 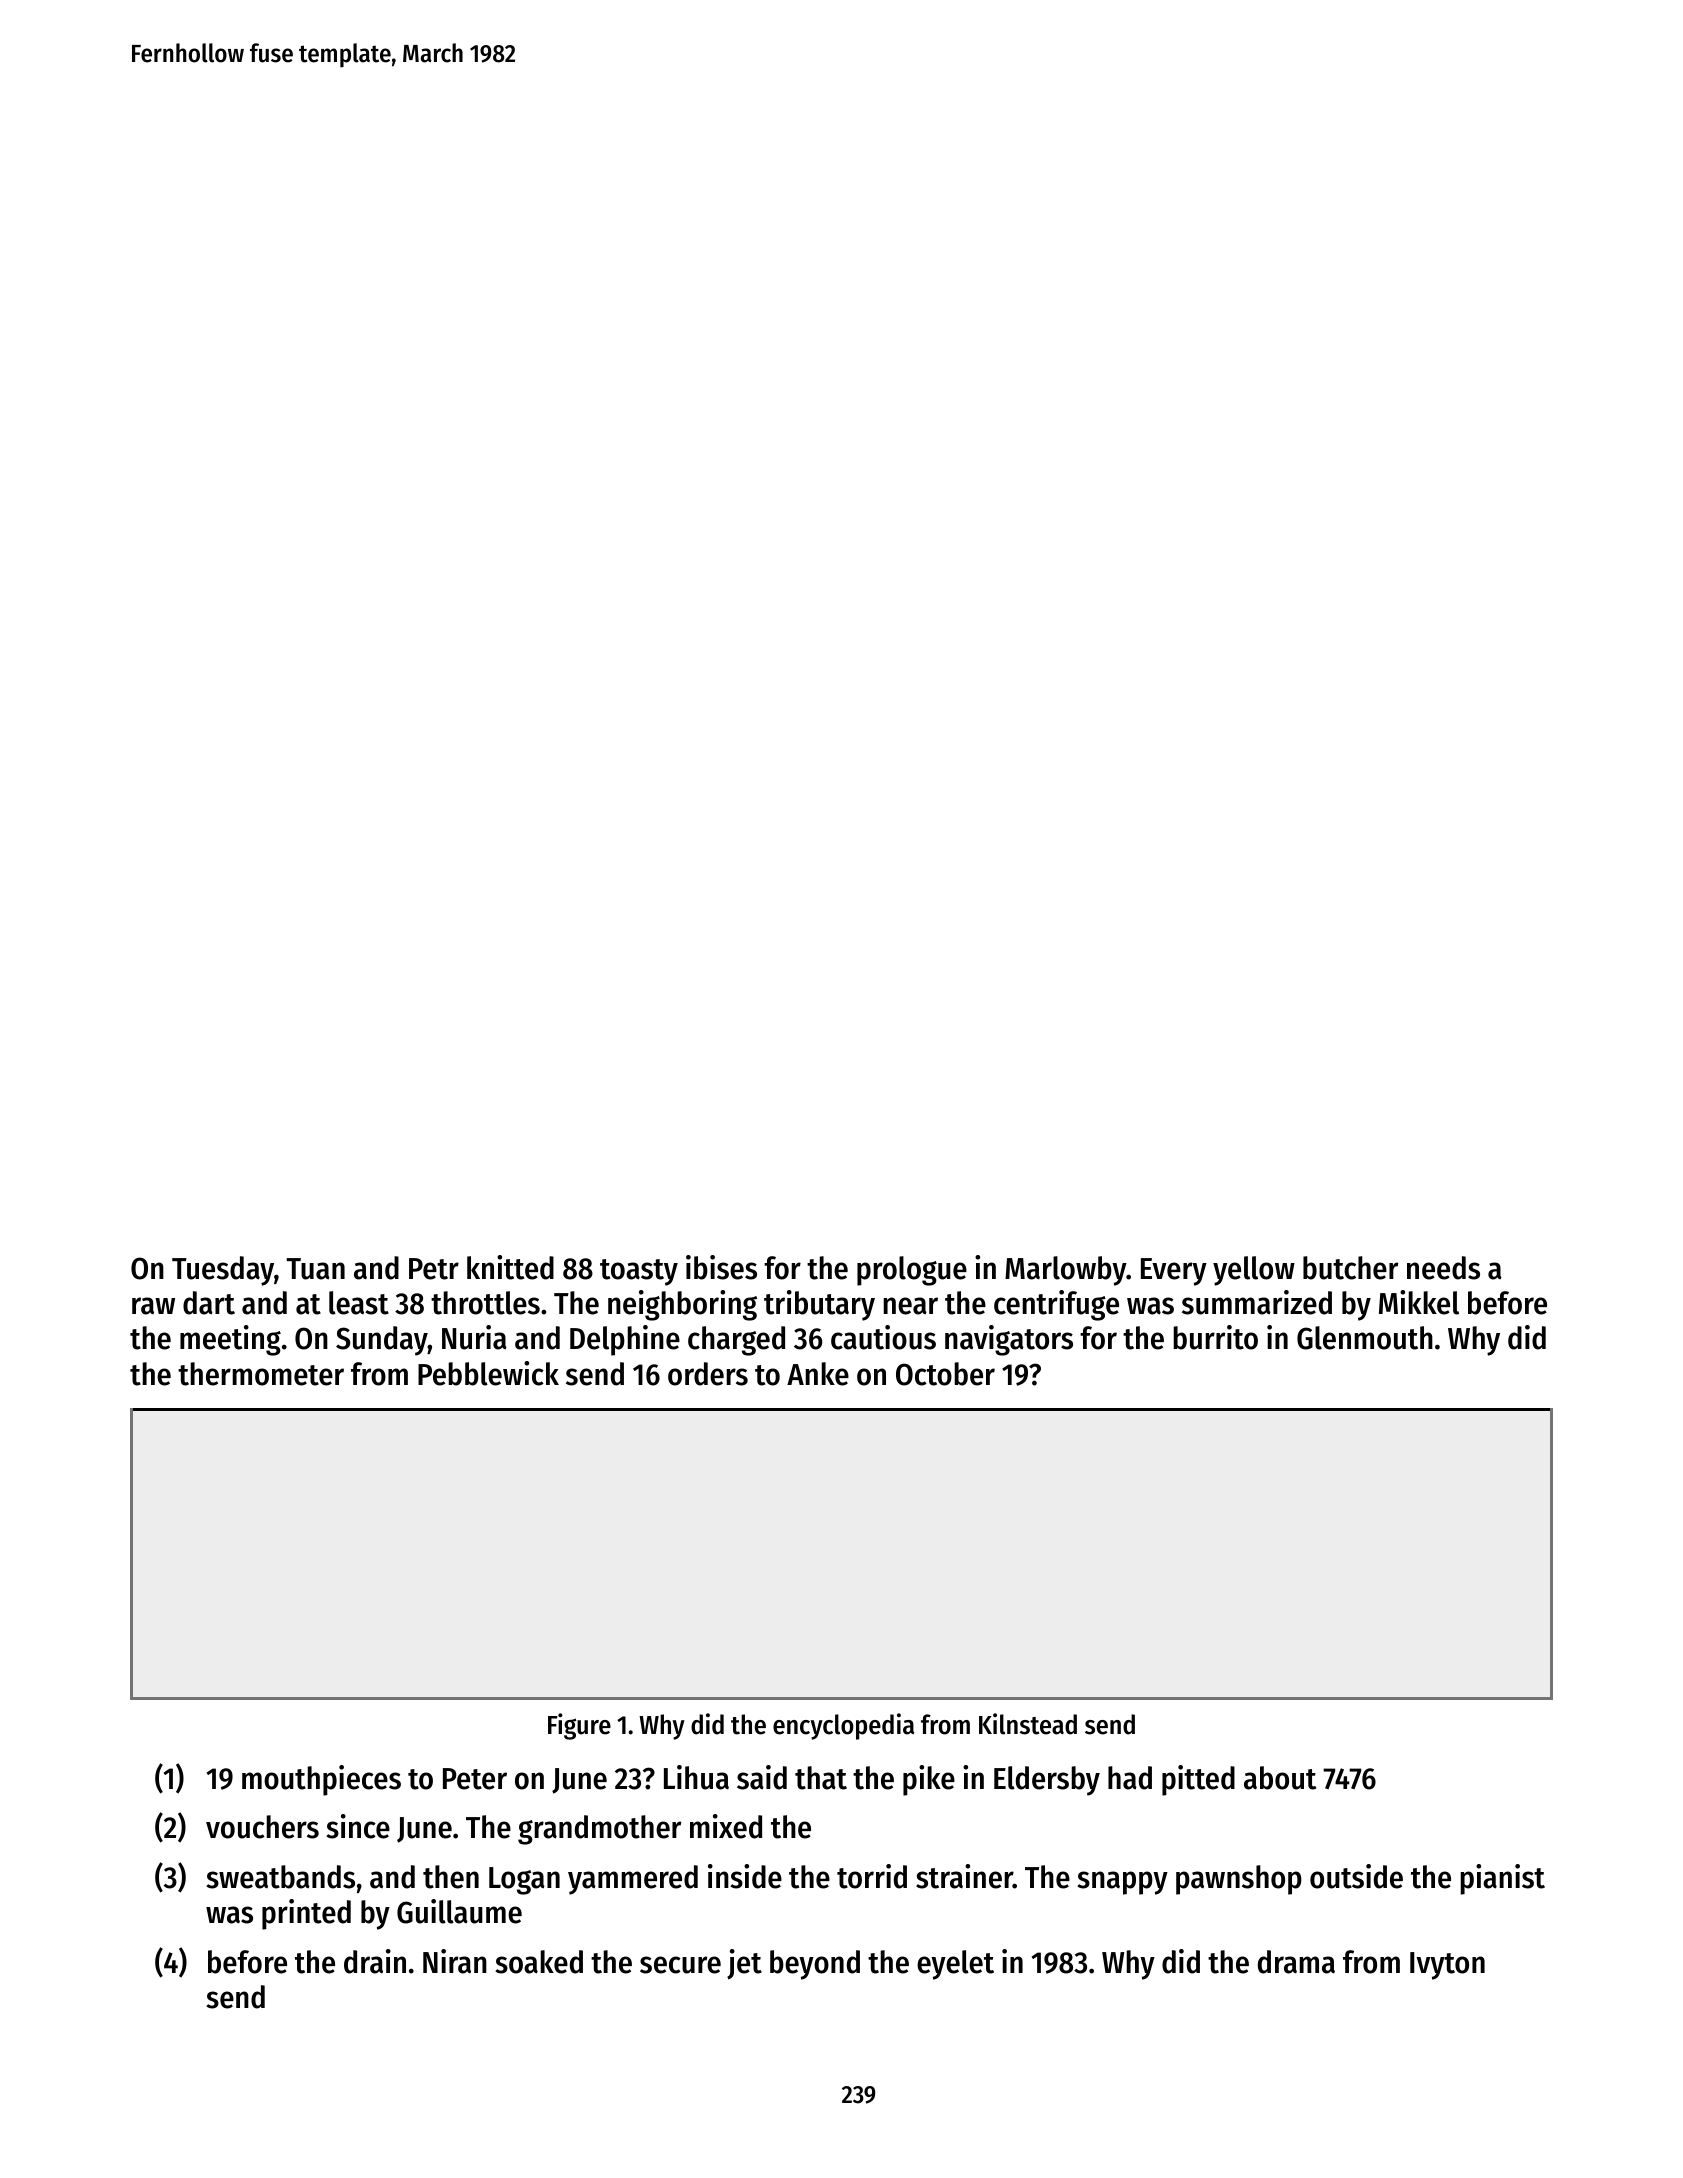 I want to click on Tuan, so click(x=316, y=1269).
